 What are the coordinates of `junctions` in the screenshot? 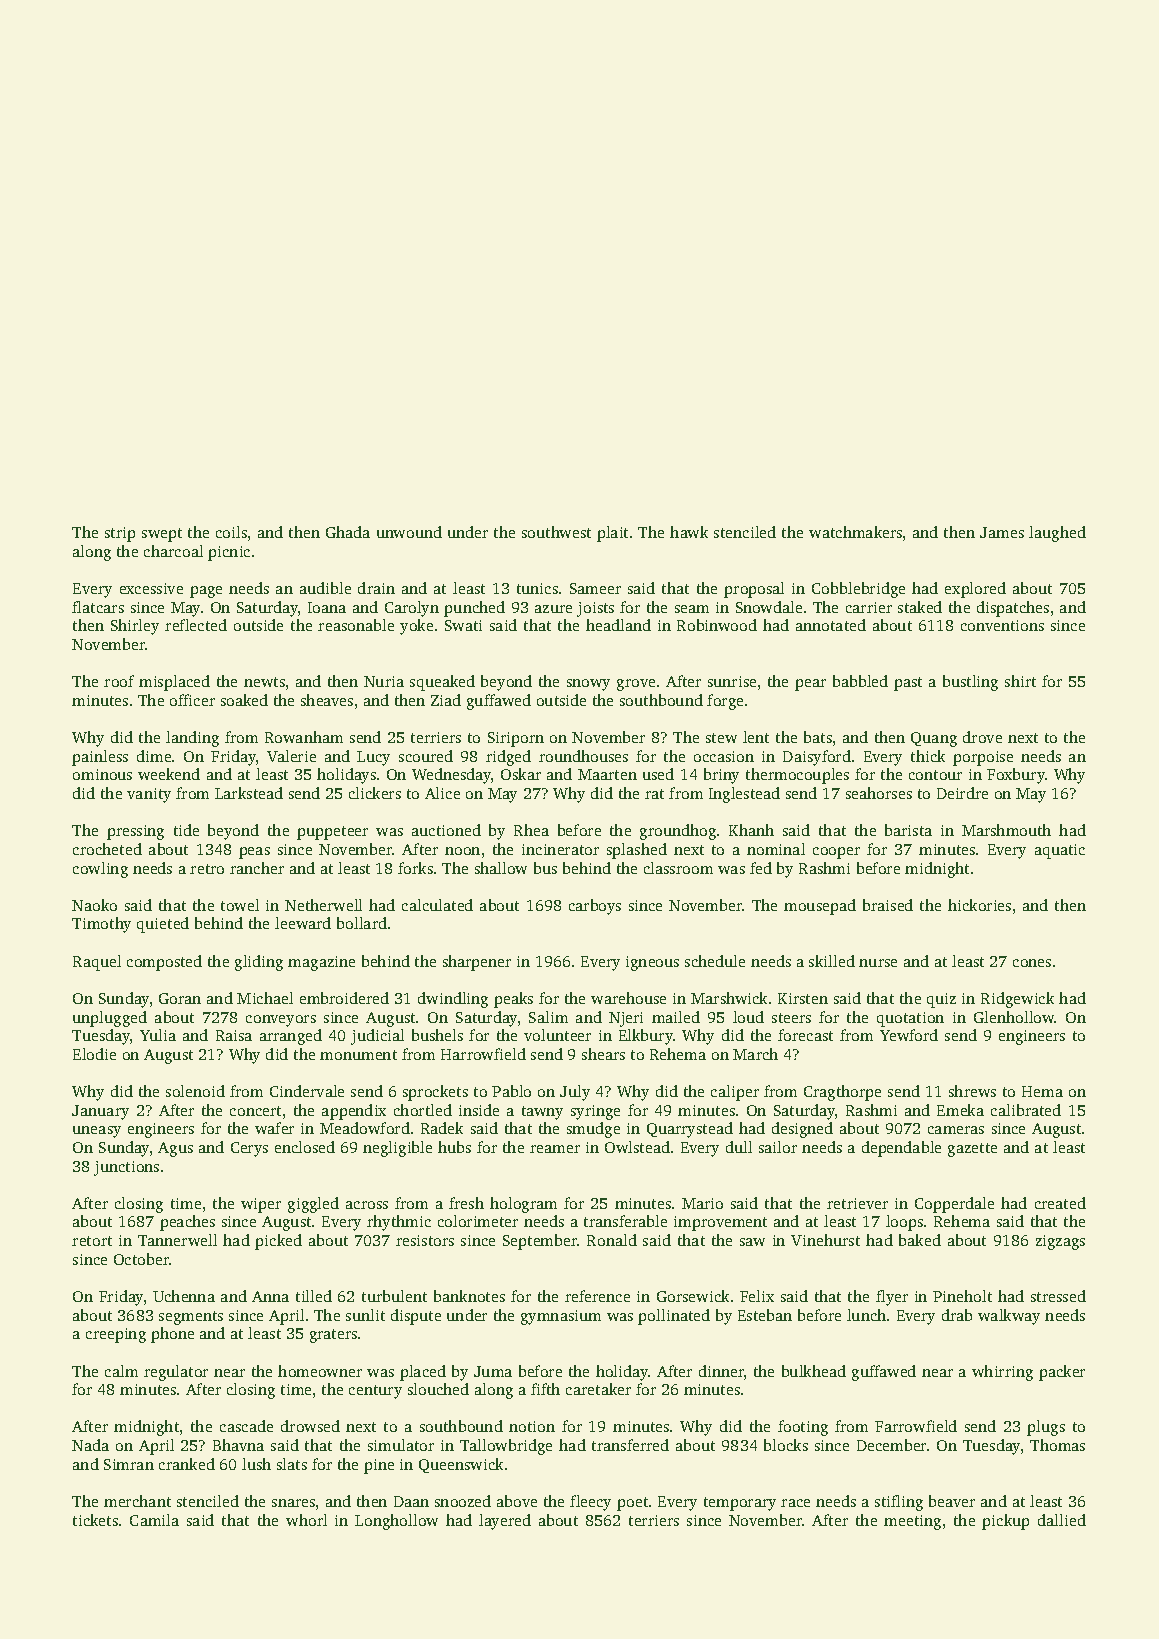 It's located at (126, 1168).
